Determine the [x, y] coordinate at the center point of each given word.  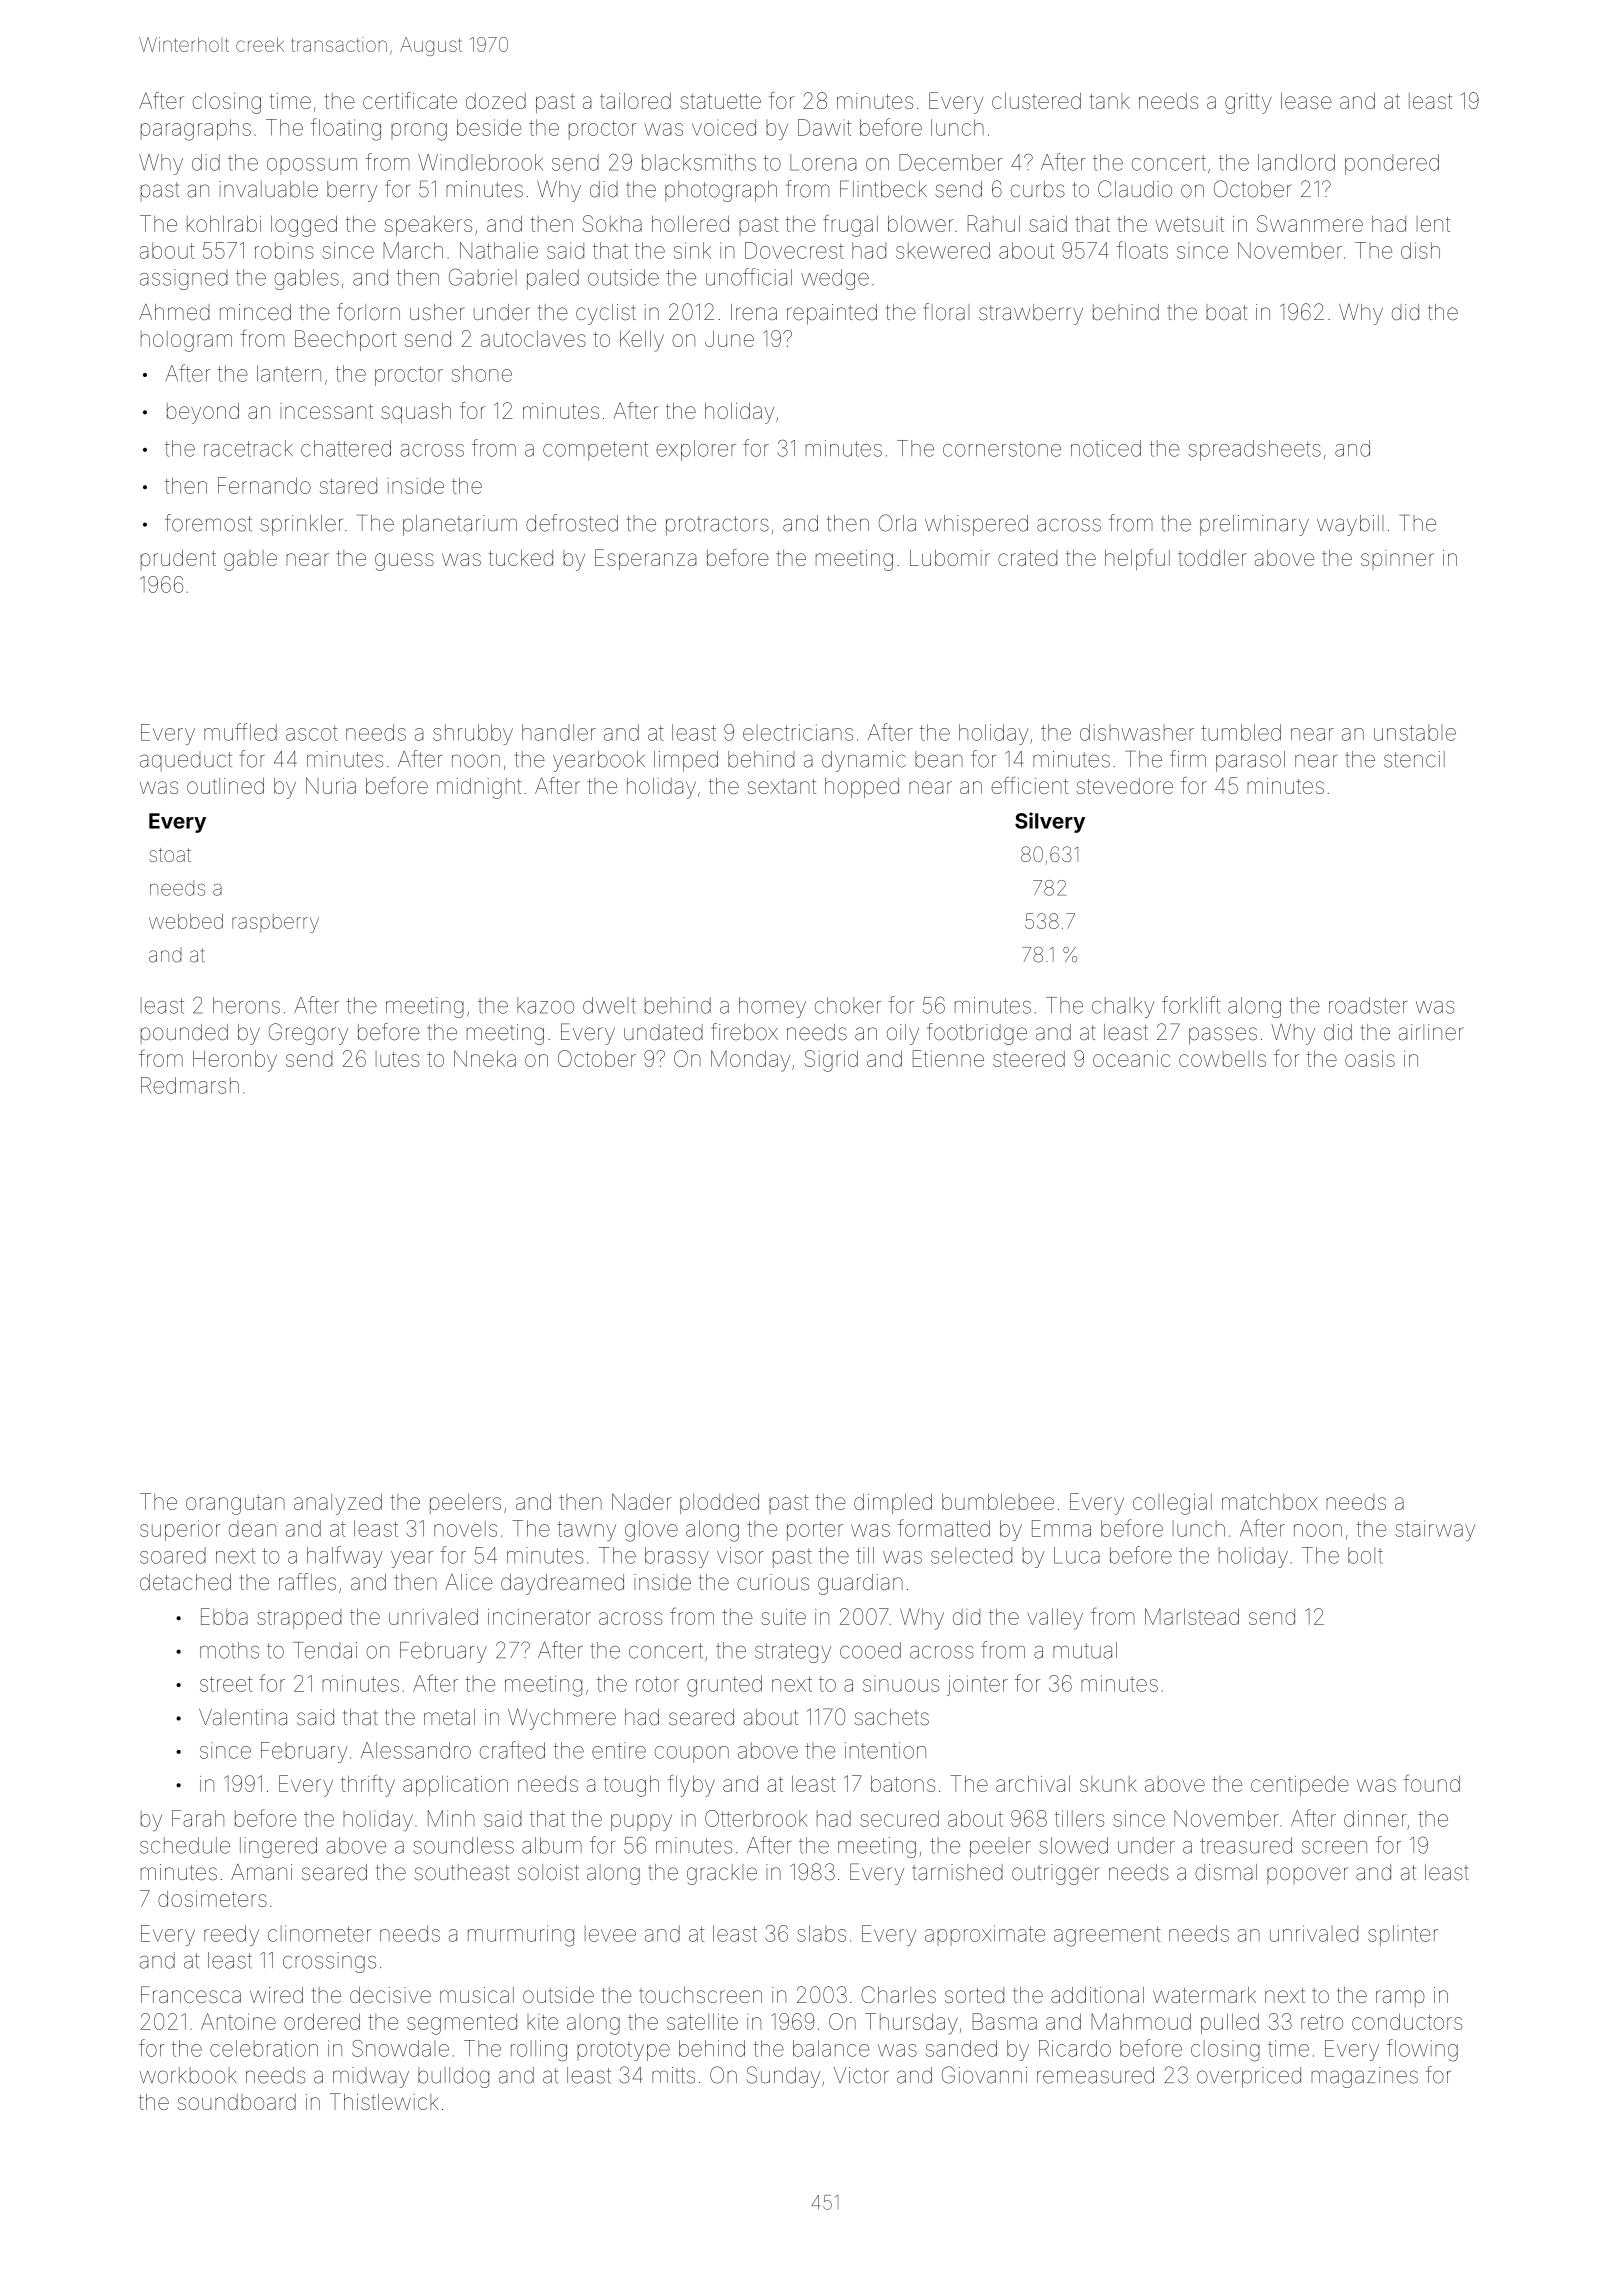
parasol [1250, 761]
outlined [225, 786]
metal [449, 1717]
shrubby [473, 734]
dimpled [893, 1503]
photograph [721, 191]
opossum [312, 166]
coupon [692, 1754]
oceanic [1131, 1059]
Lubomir [950, 558]
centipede [1300, 1785]
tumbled [1241, 732]
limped [686, 761]
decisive [390, 1995]
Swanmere [1310, 223]
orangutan [235, 1505]
